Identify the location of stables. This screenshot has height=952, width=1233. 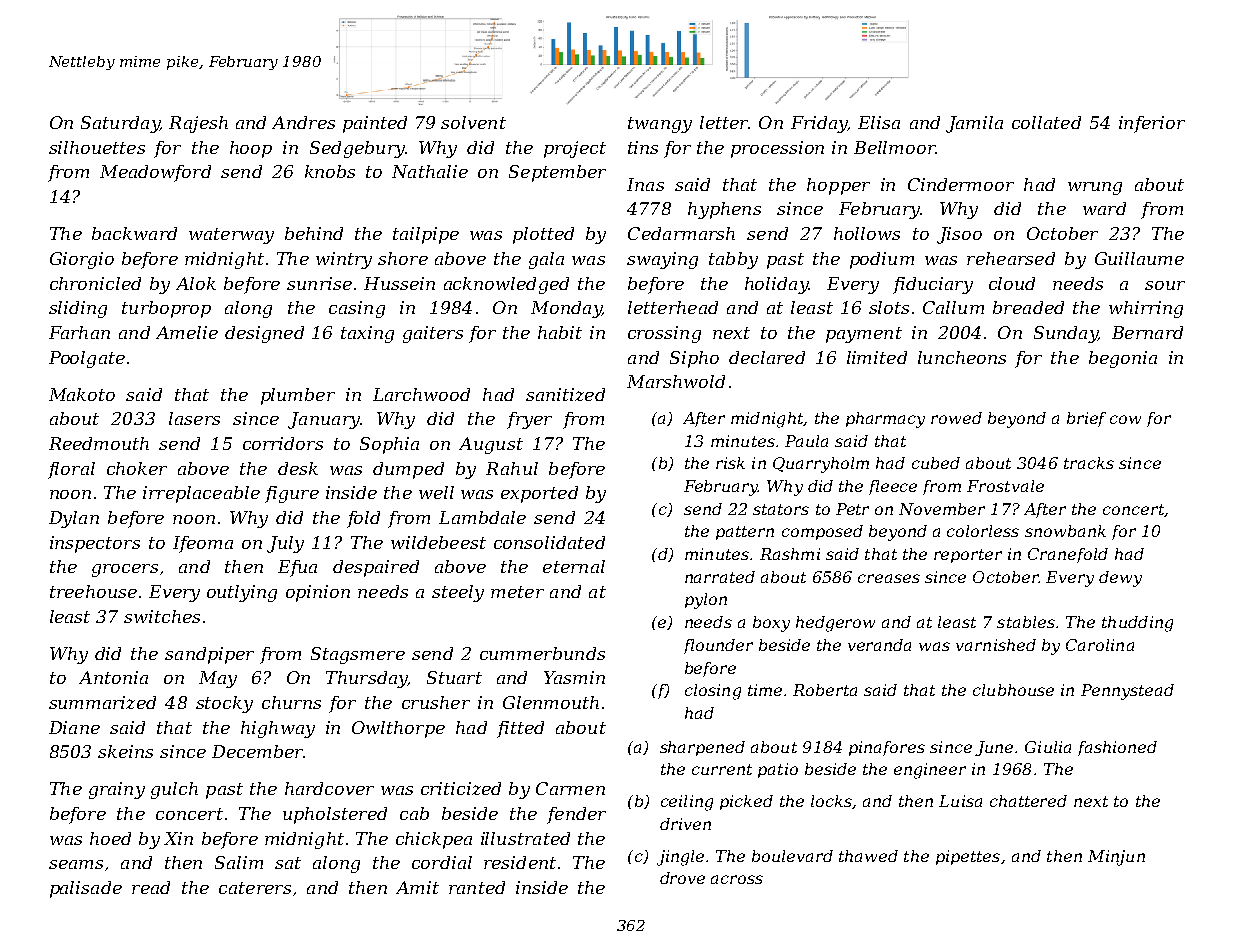
(1026, 622).
